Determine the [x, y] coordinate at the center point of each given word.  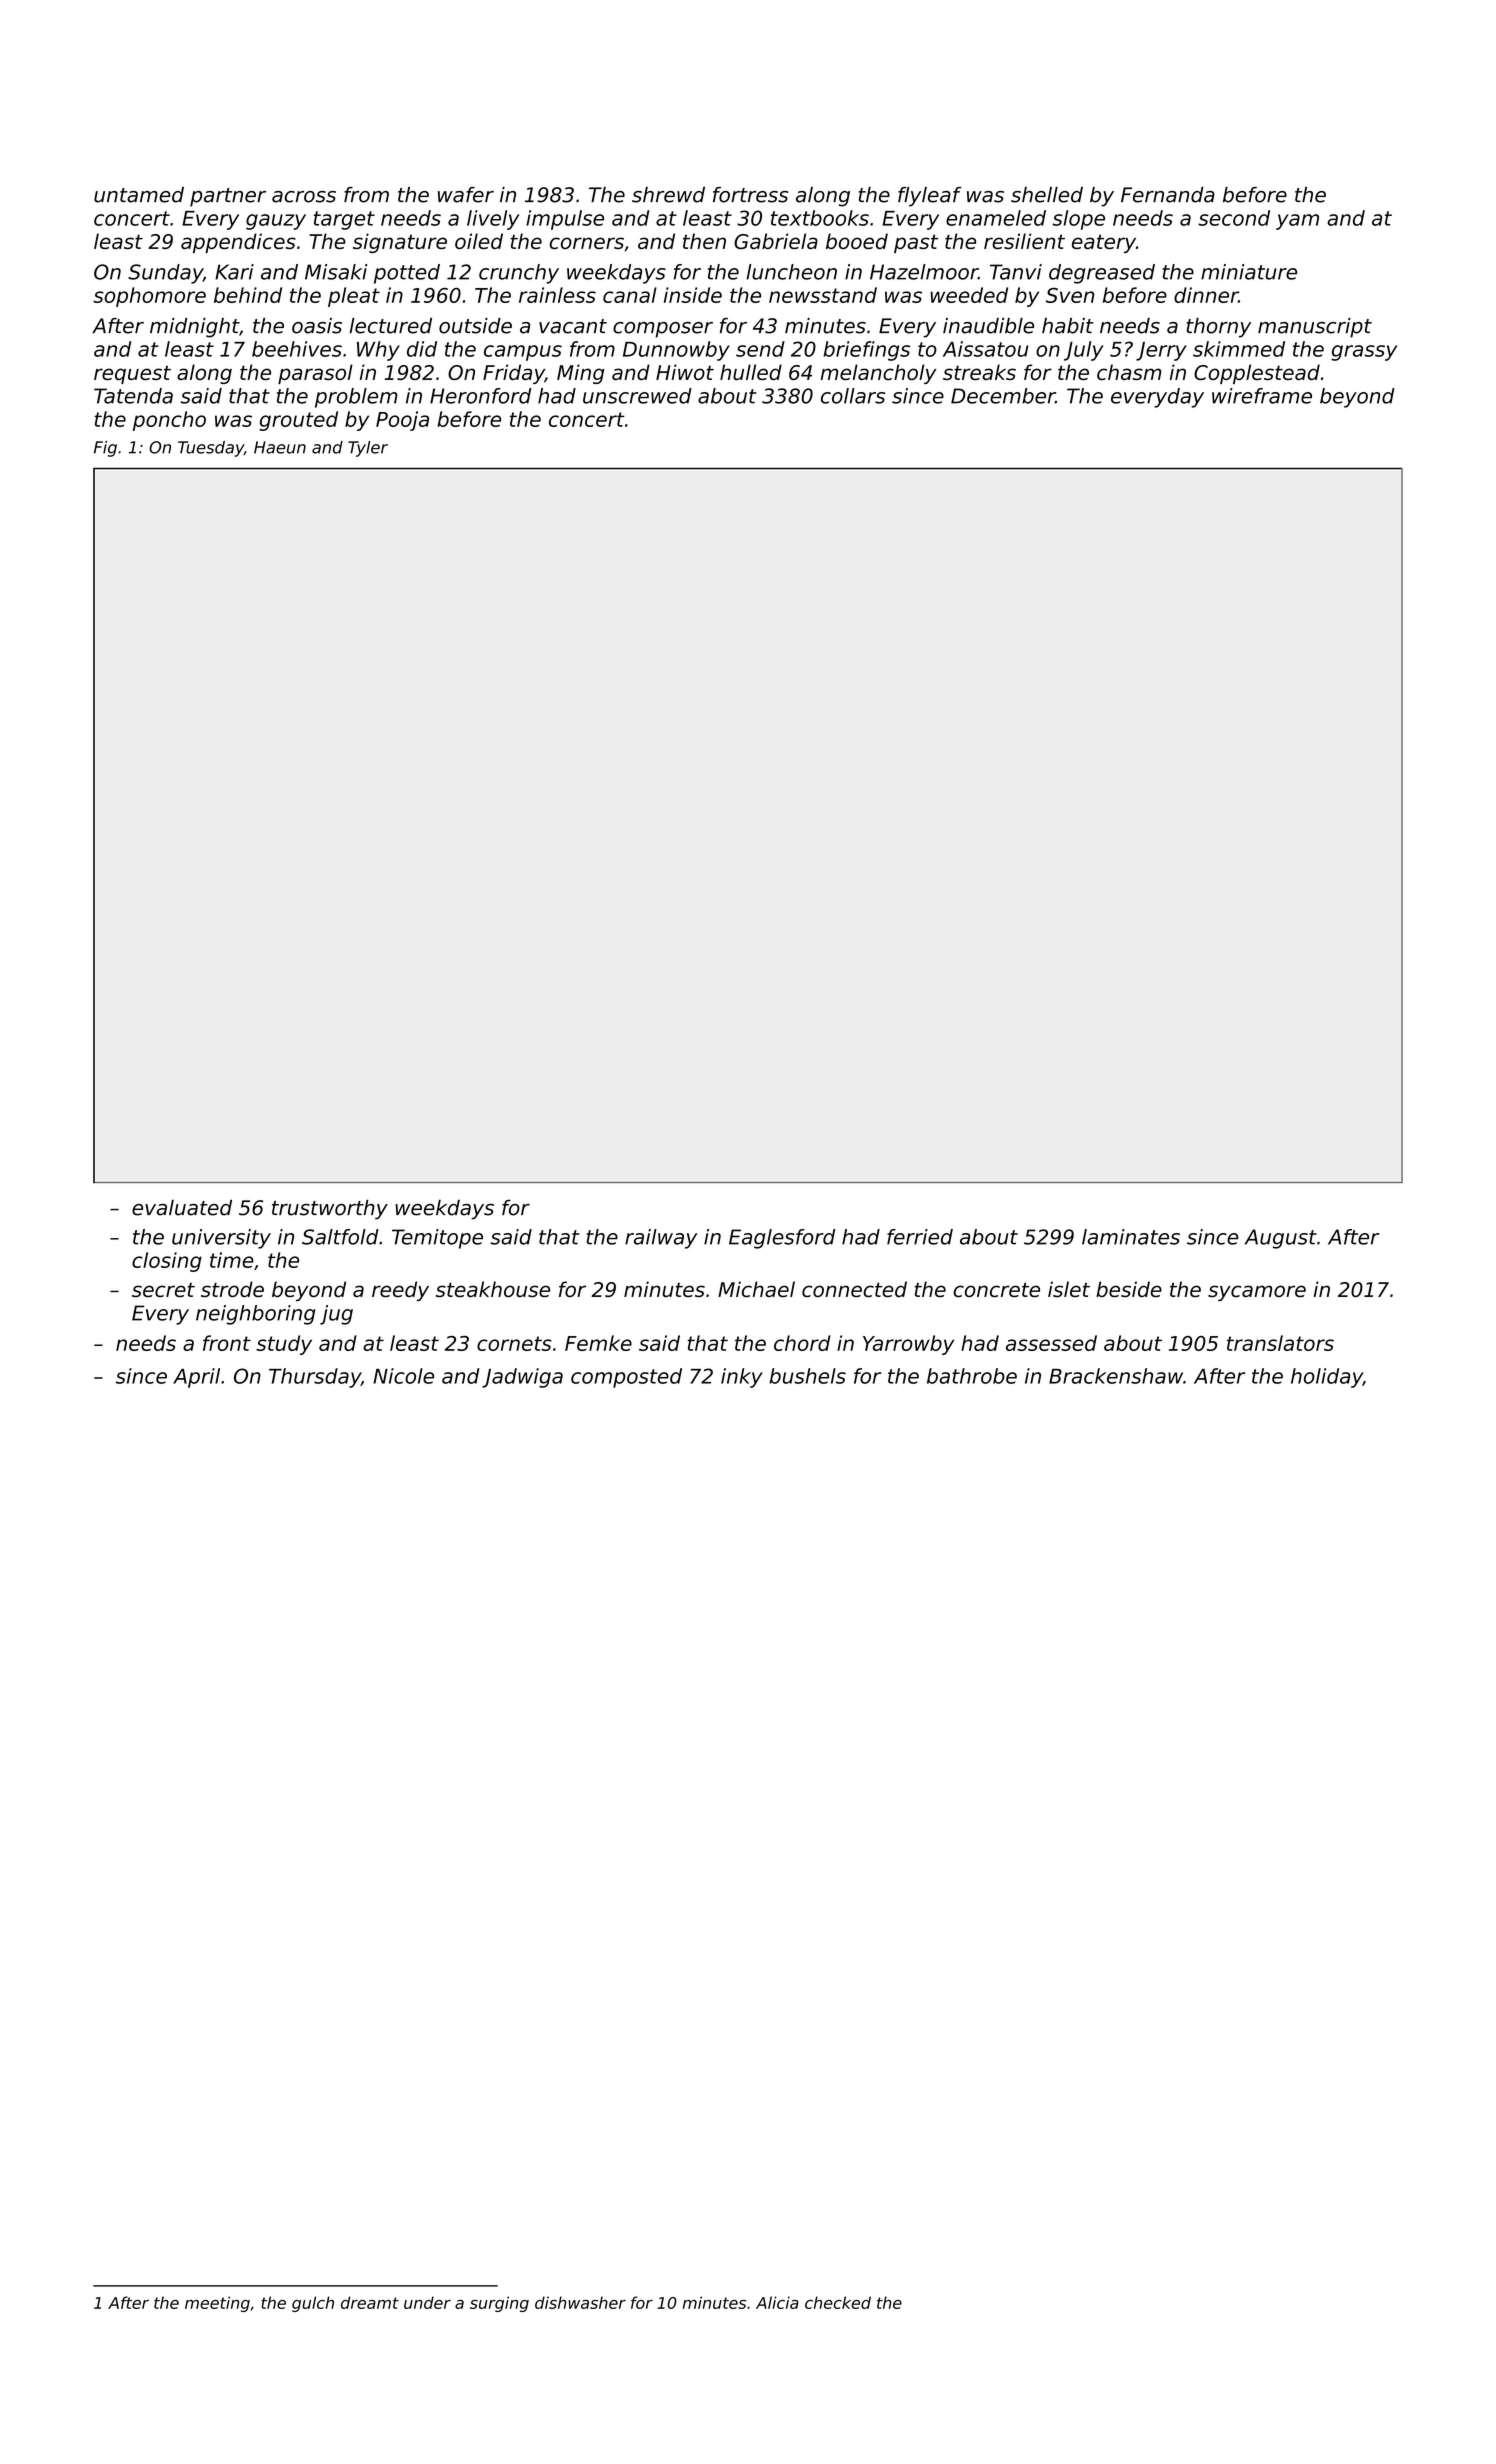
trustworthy [330, 1209]
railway [661, 1239]
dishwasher [580, 2302]
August [1281, 1239]
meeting [217, 2304]
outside [475, 326]
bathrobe [972, 1376]
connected [854, 1289]
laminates [1131, 1237]
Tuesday [211, 449]
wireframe [1262, 396]
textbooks [820, 218]
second [1234, 218]
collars [853, 396]
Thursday [315, 1378]
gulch [313, 2304]
